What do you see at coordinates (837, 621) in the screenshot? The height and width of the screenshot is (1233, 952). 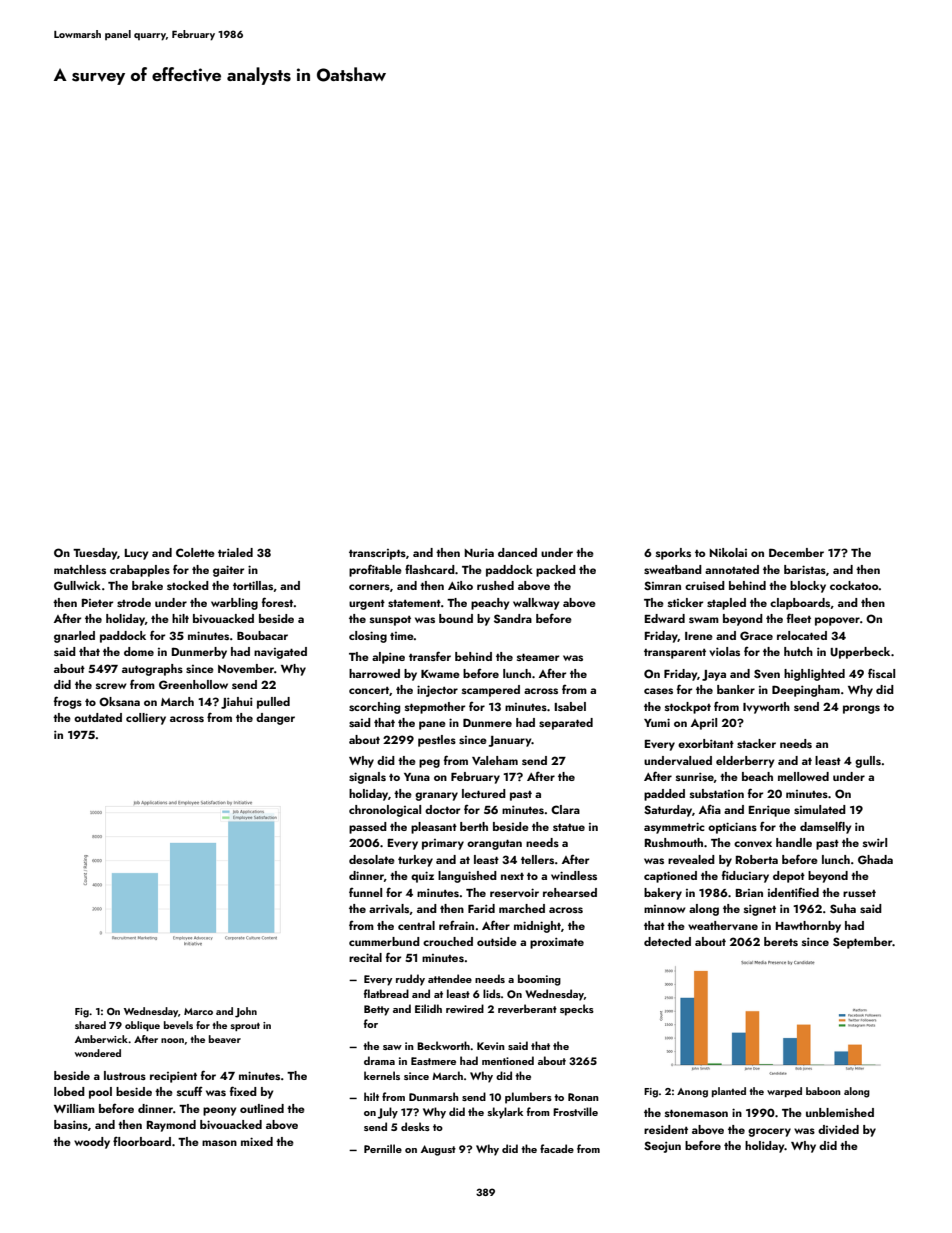 I see `popover` at bounding box center [837, 621].
